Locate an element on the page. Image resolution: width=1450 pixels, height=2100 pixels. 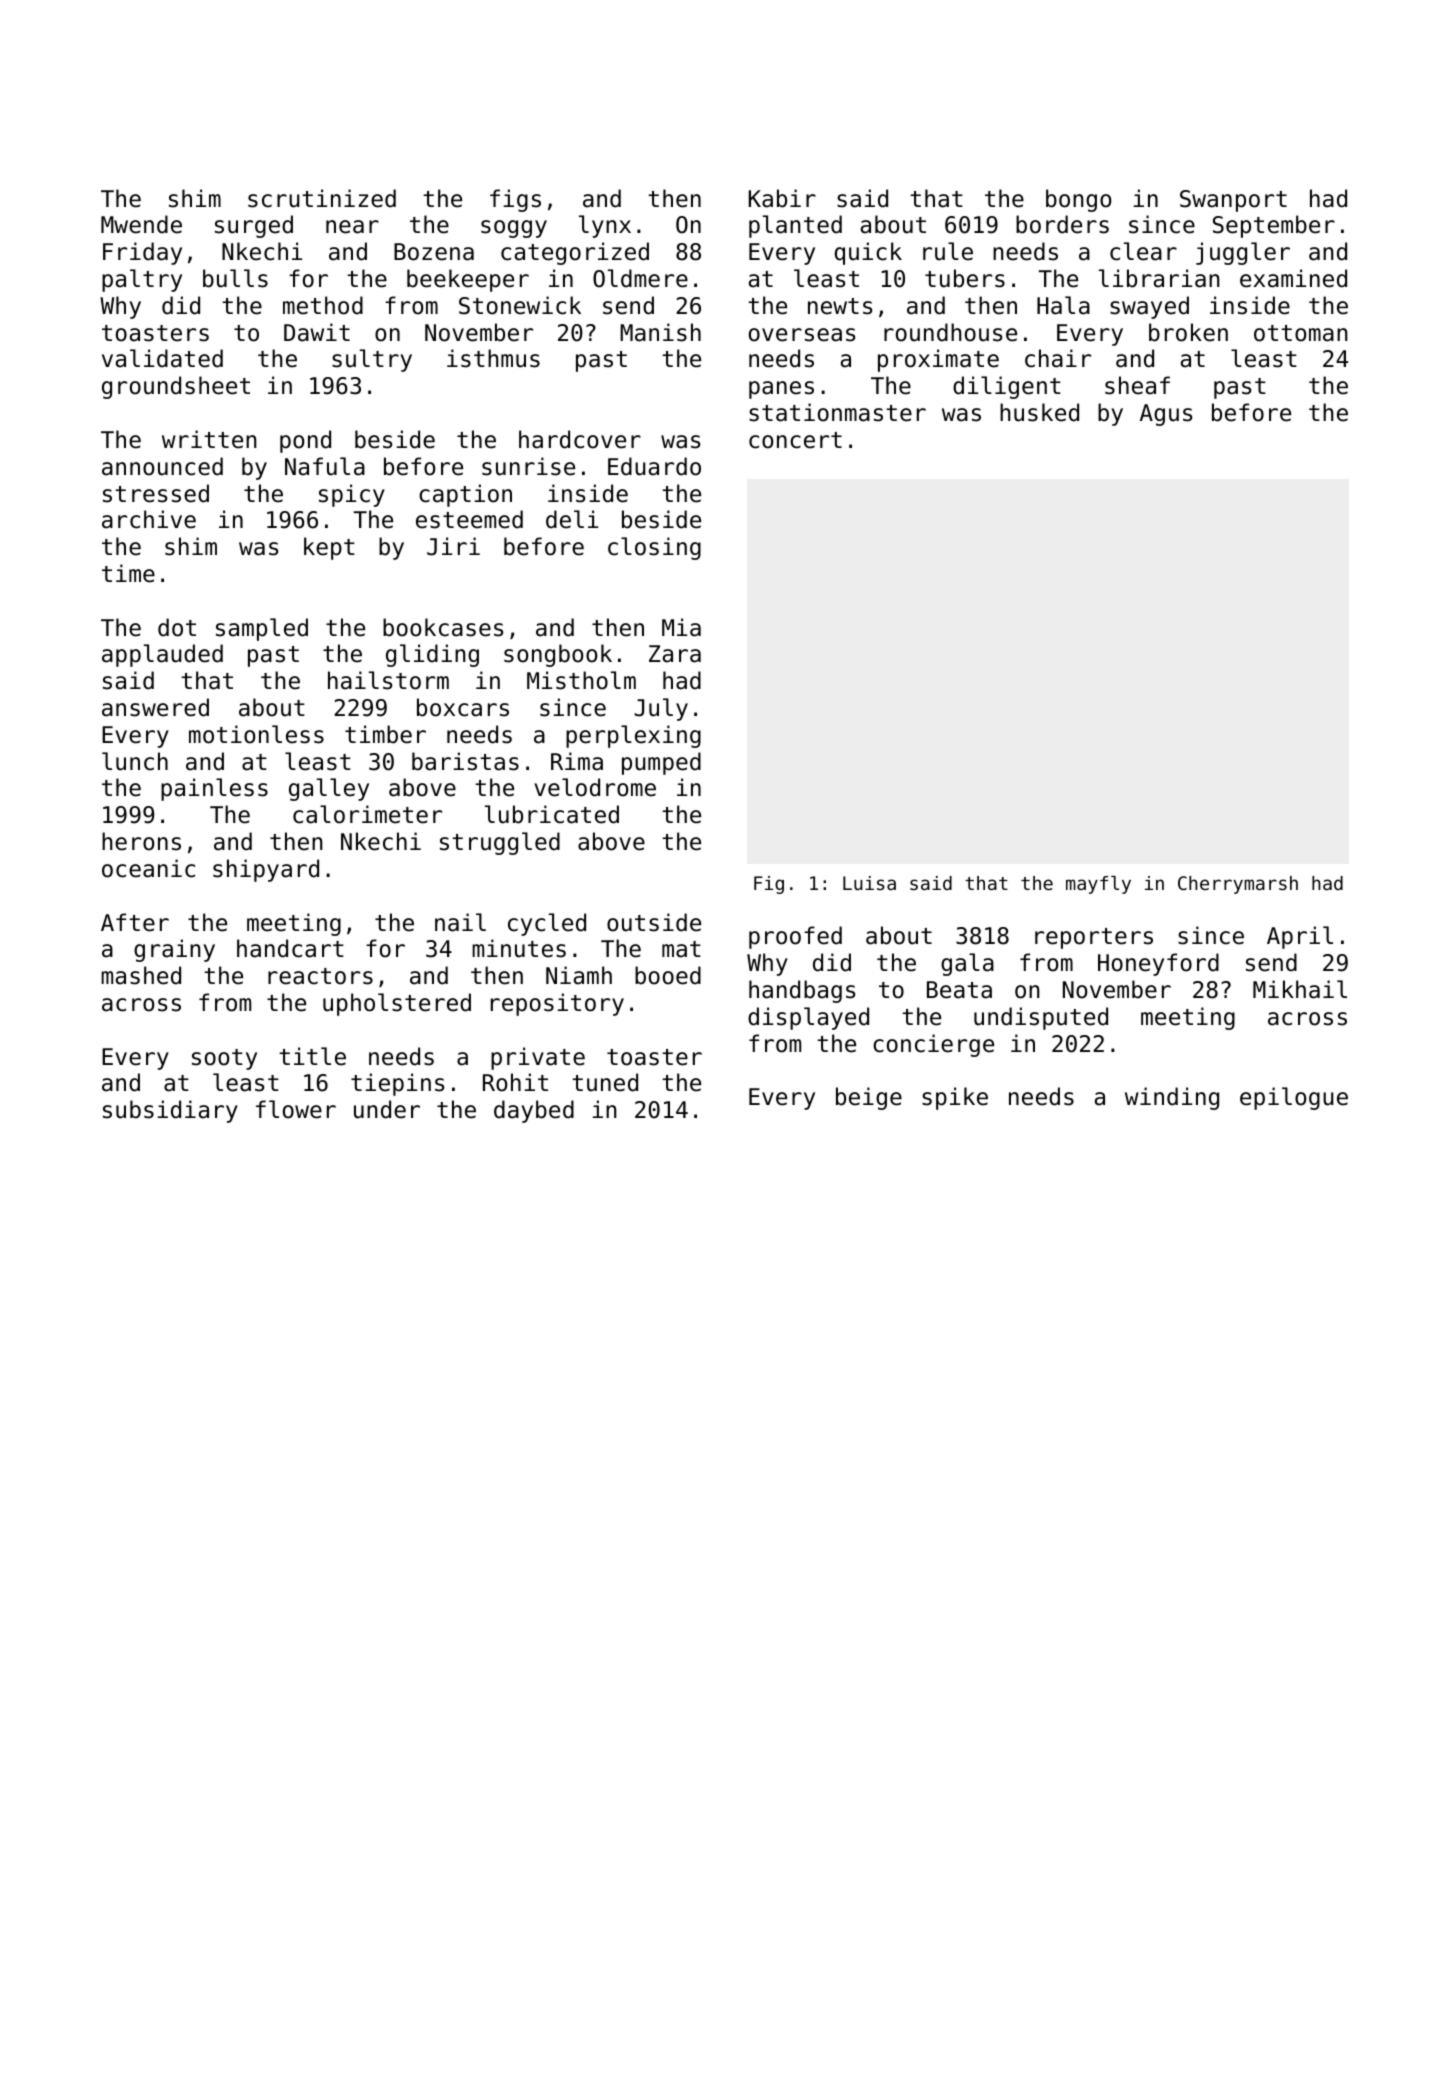
Mia is located at coordinates (681, 627).
